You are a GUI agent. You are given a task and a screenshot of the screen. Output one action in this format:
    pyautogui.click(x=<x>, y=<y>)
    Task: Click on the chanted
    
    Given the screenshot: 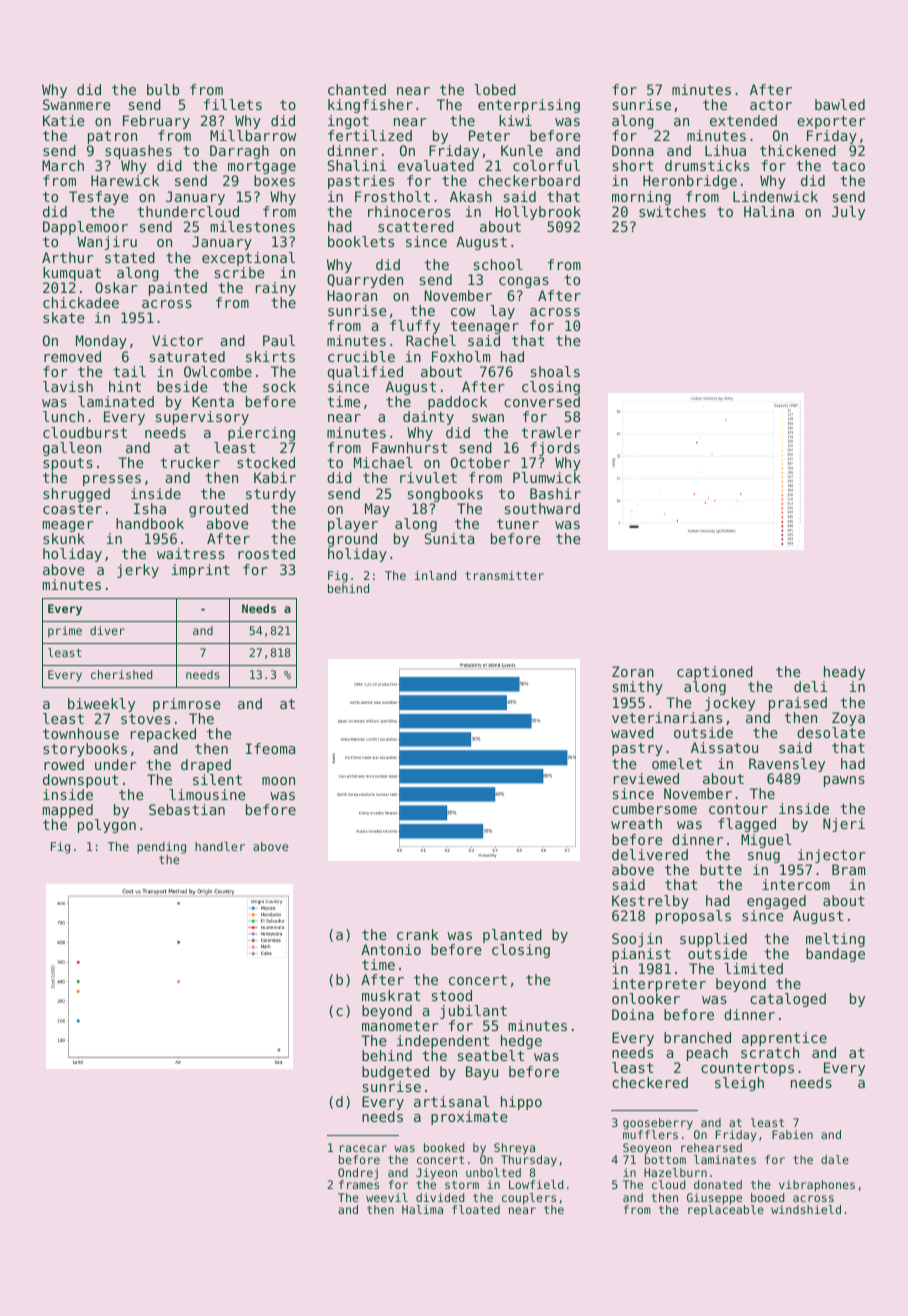 What is the action you would take?
    pyautogui.click(x=357, y=89)
